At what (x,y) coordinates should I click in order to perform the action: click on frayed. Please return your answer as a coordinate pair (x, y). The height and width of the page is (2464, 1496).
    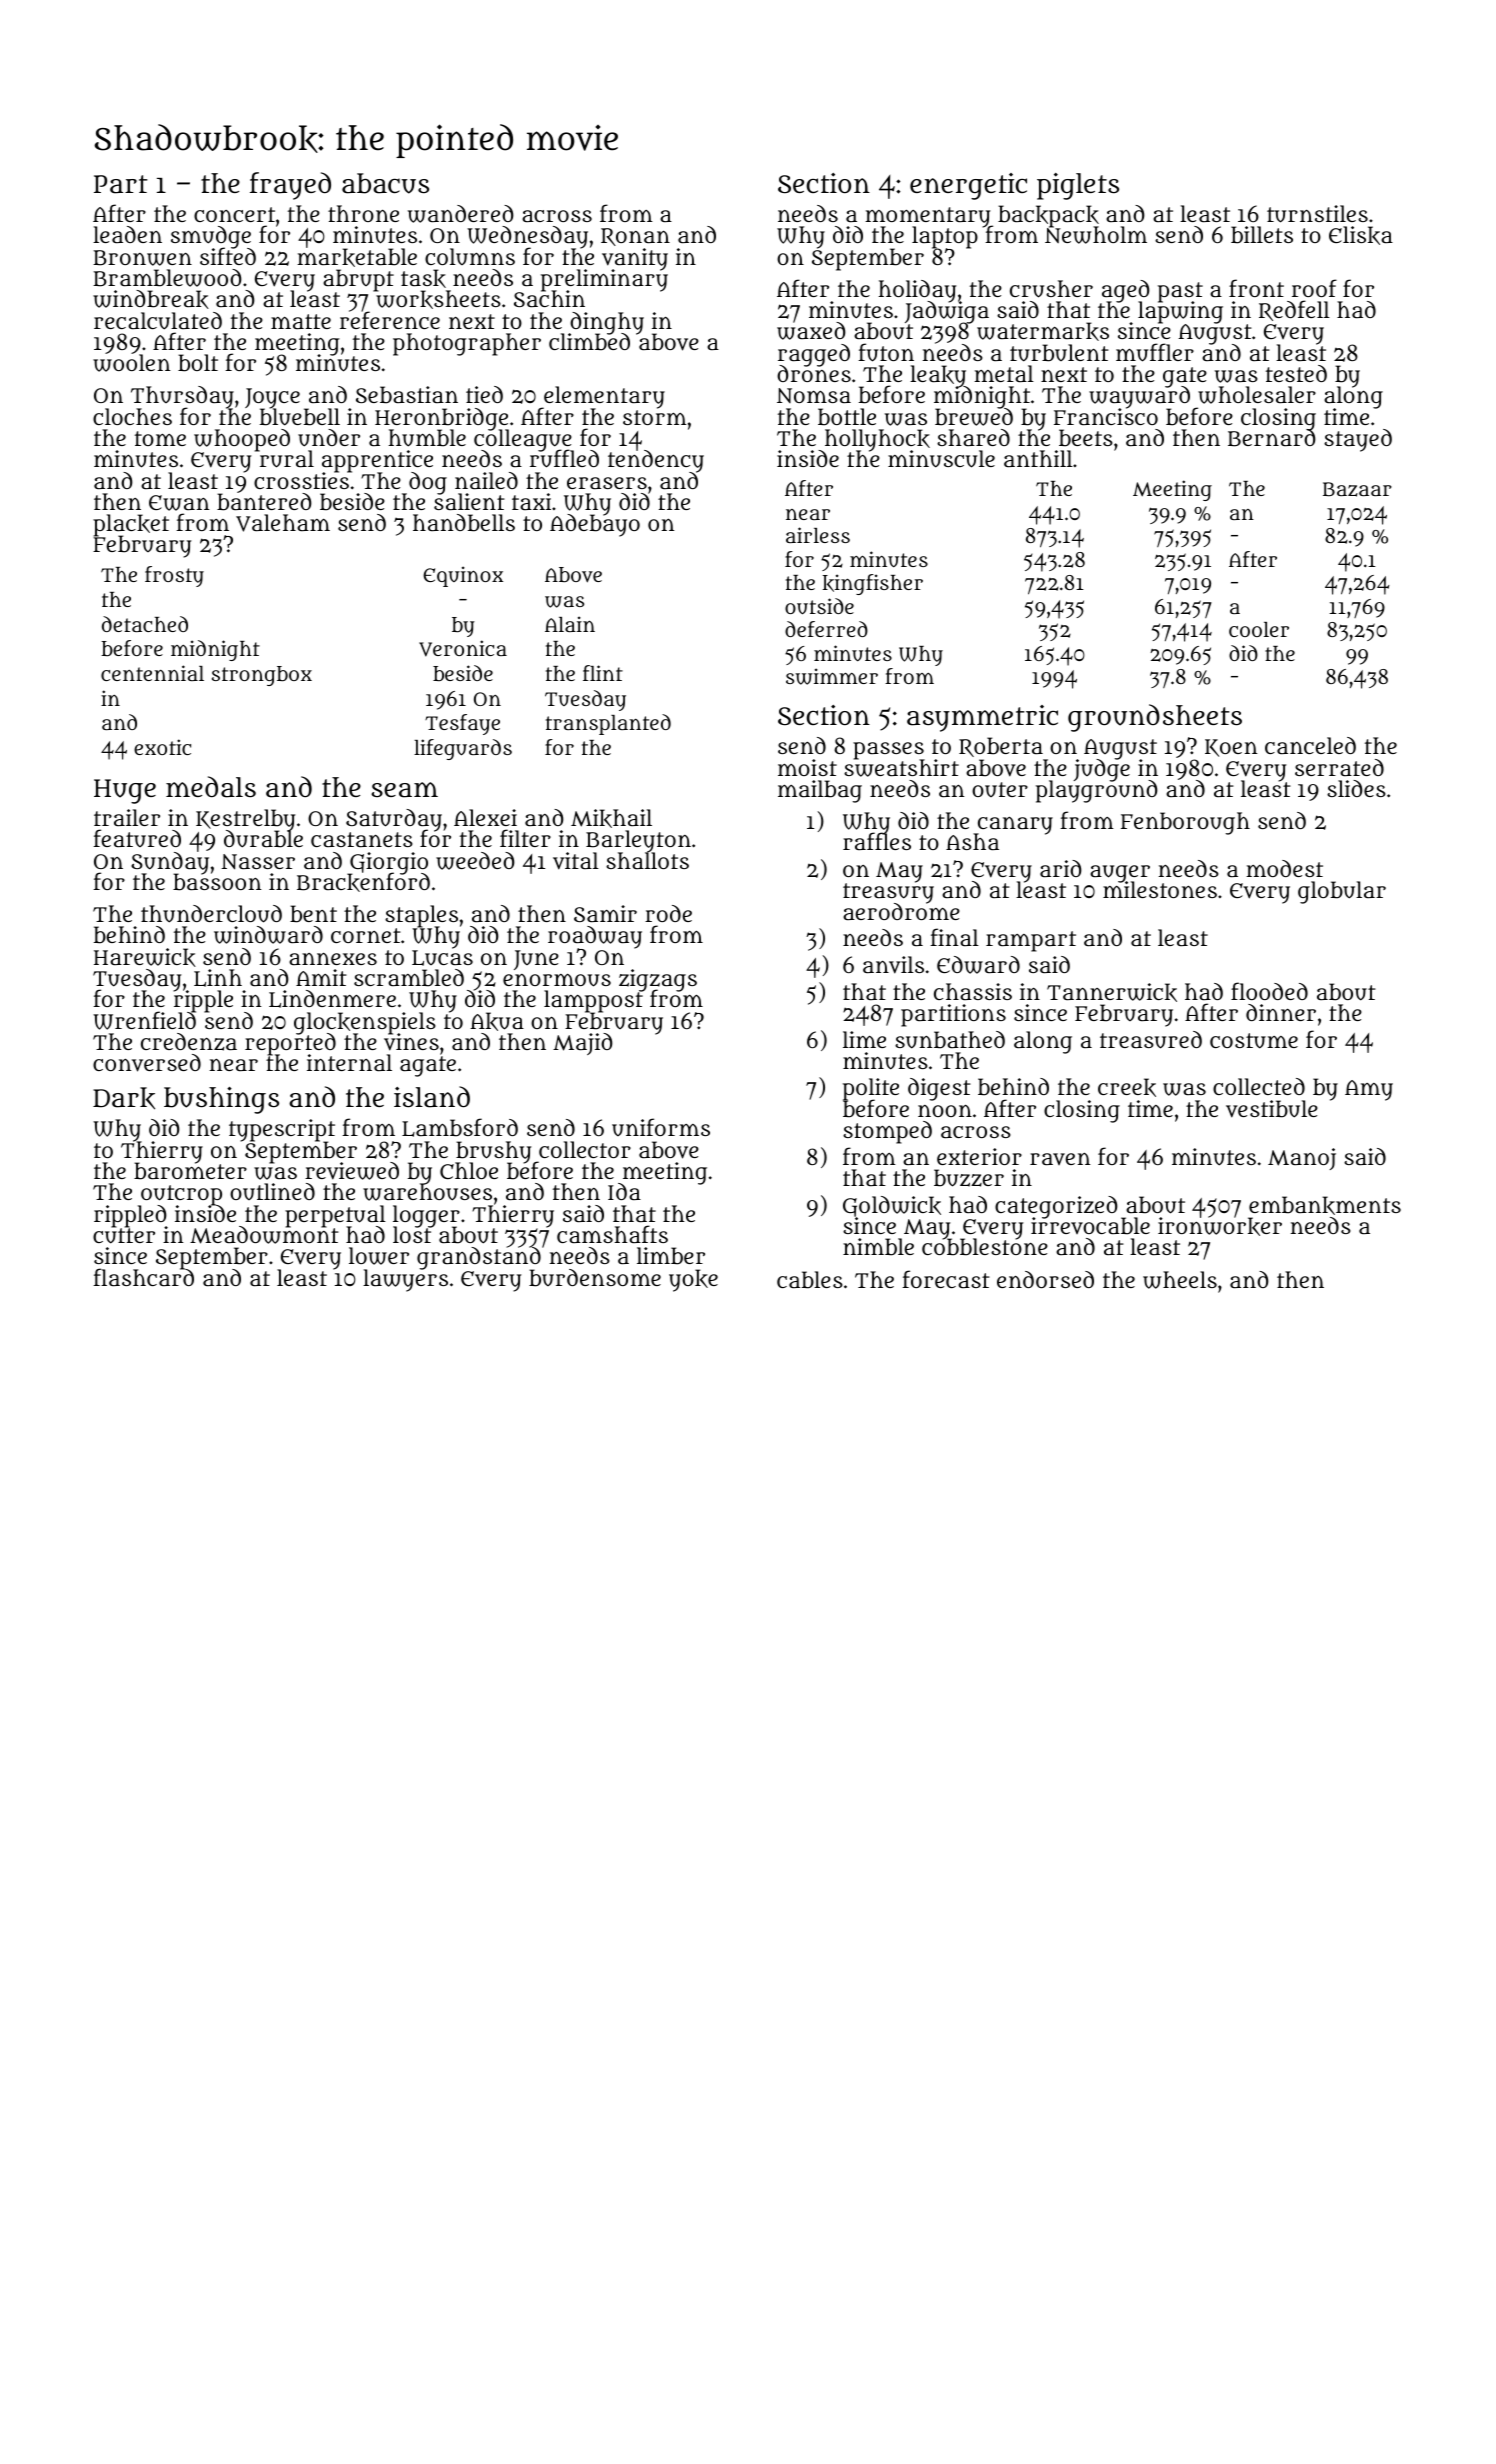
    Looking at the image, I should click on (290, 186).
